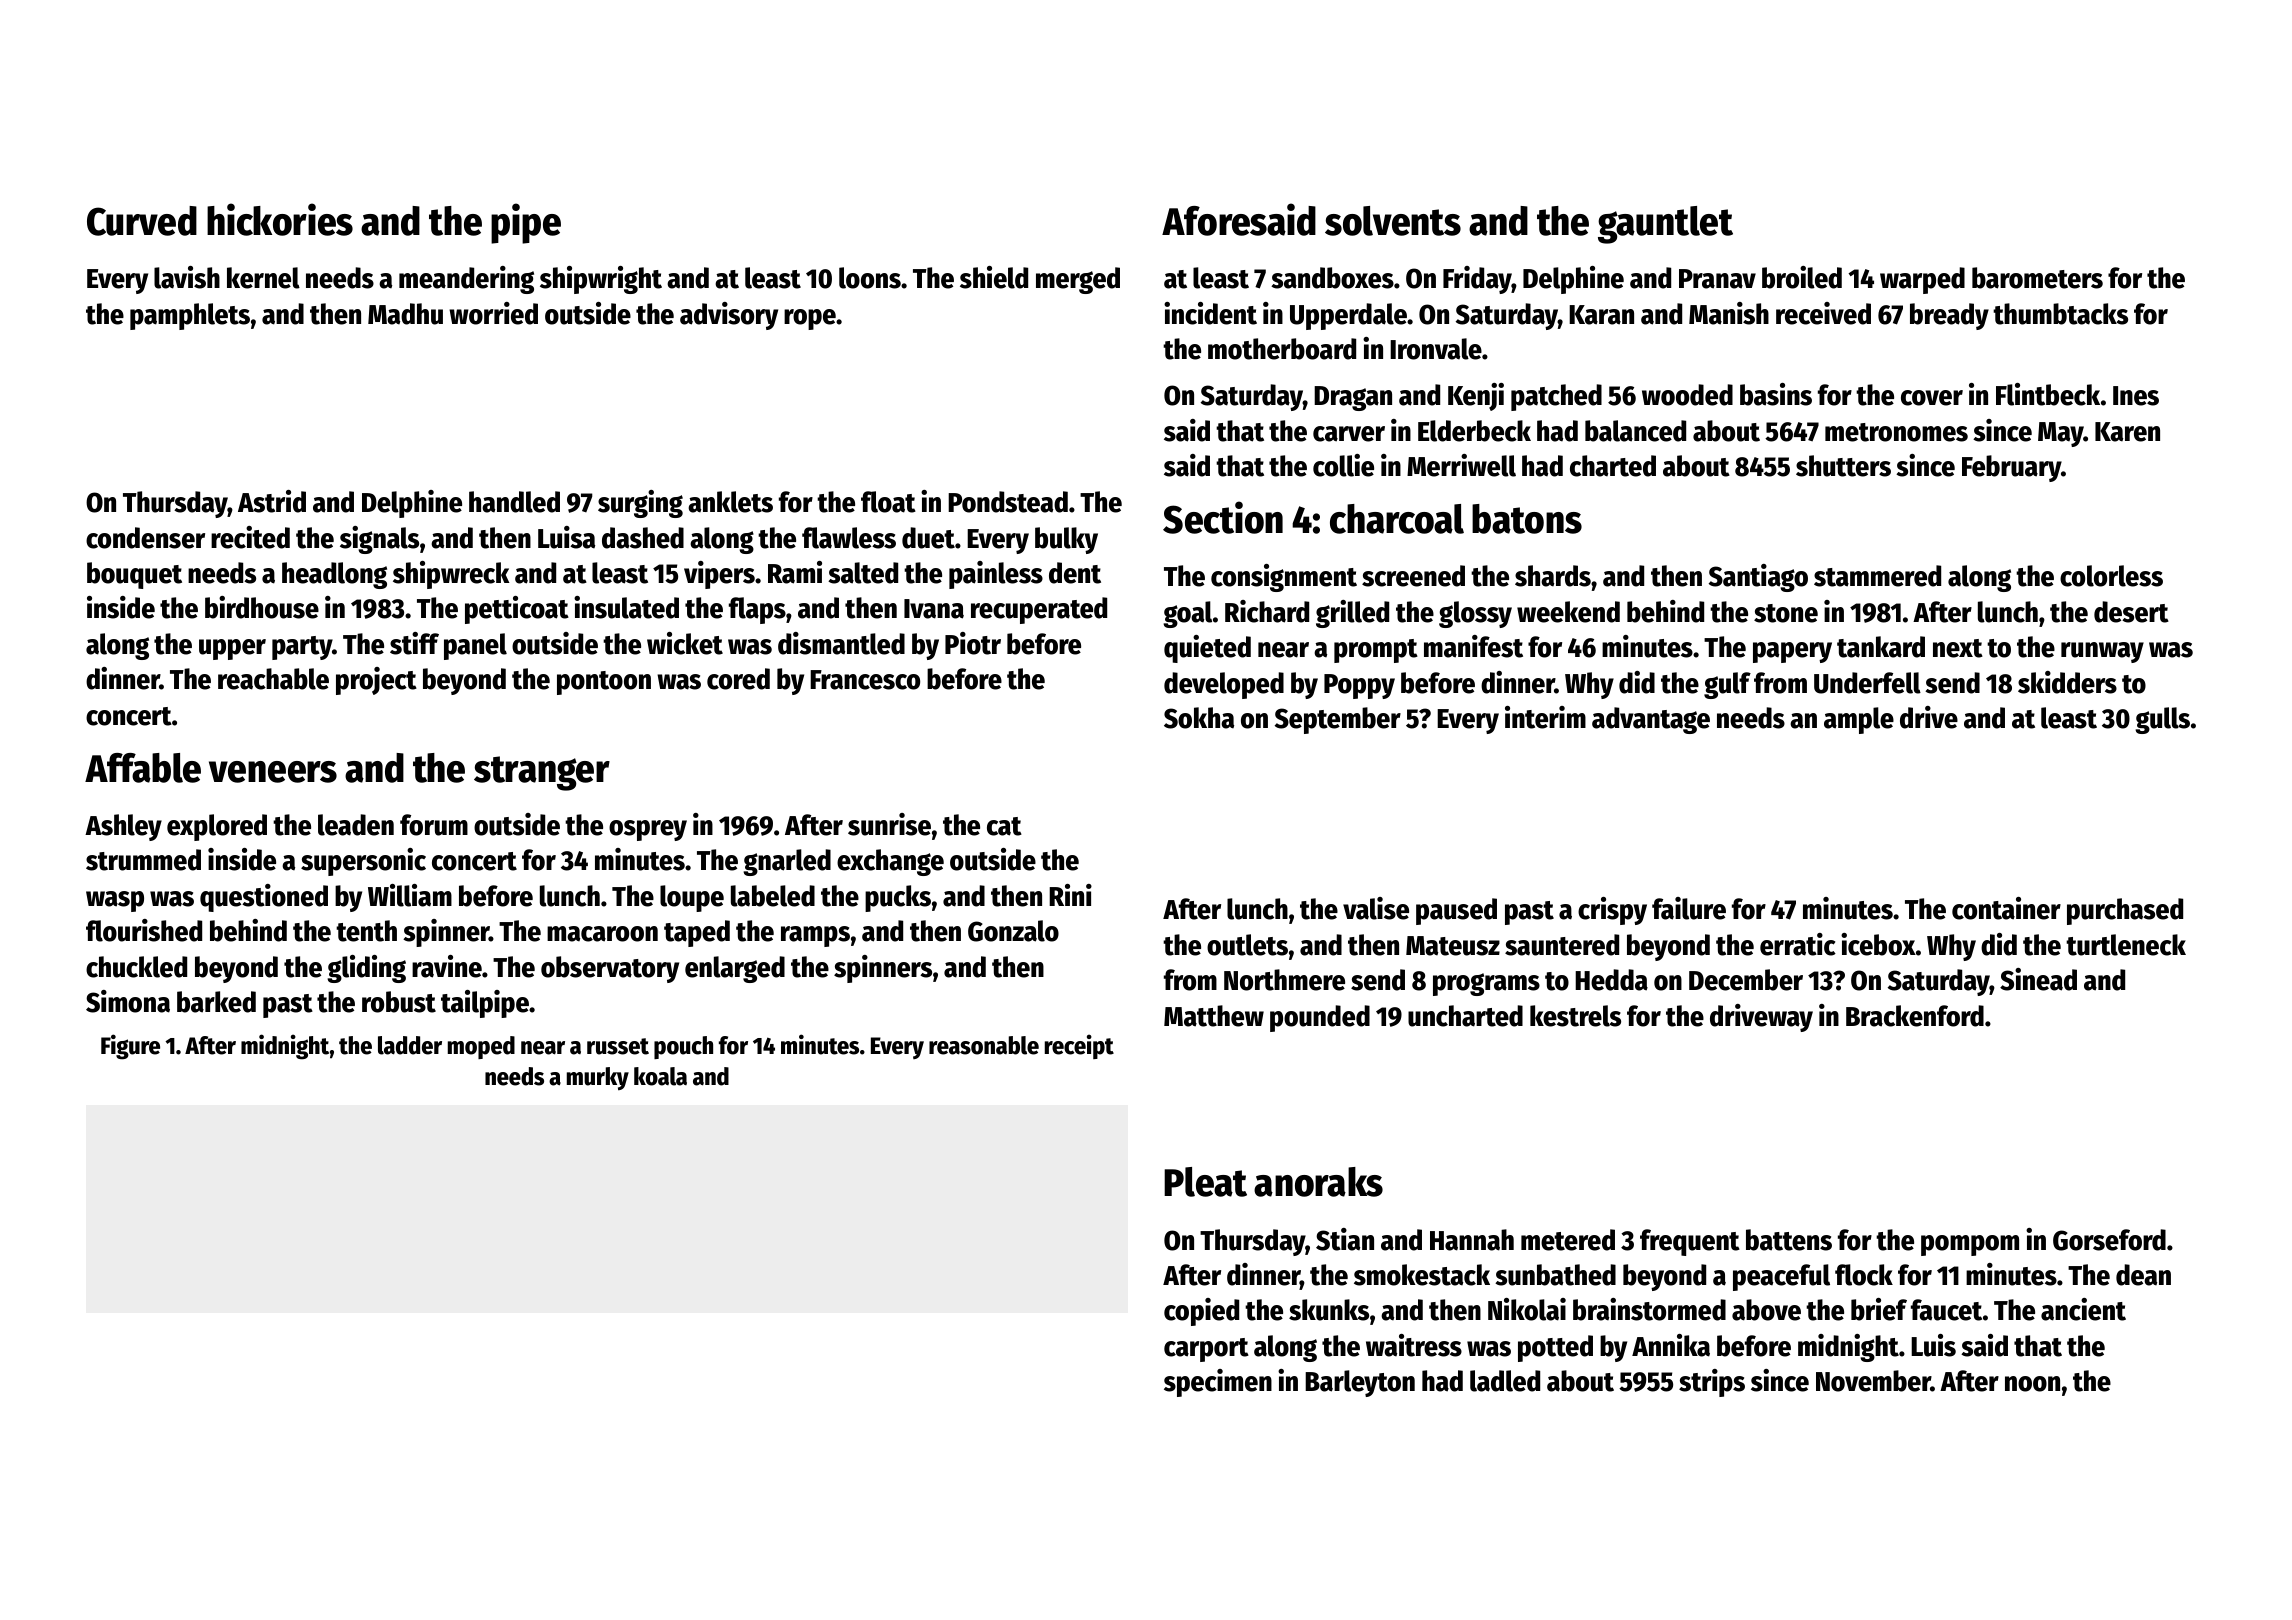 Image resolution: width=2292 pixels, height=1620 pixels. Describe the element at coordinates (187, 277) in the screenshot. I see `lavish` at that location.
